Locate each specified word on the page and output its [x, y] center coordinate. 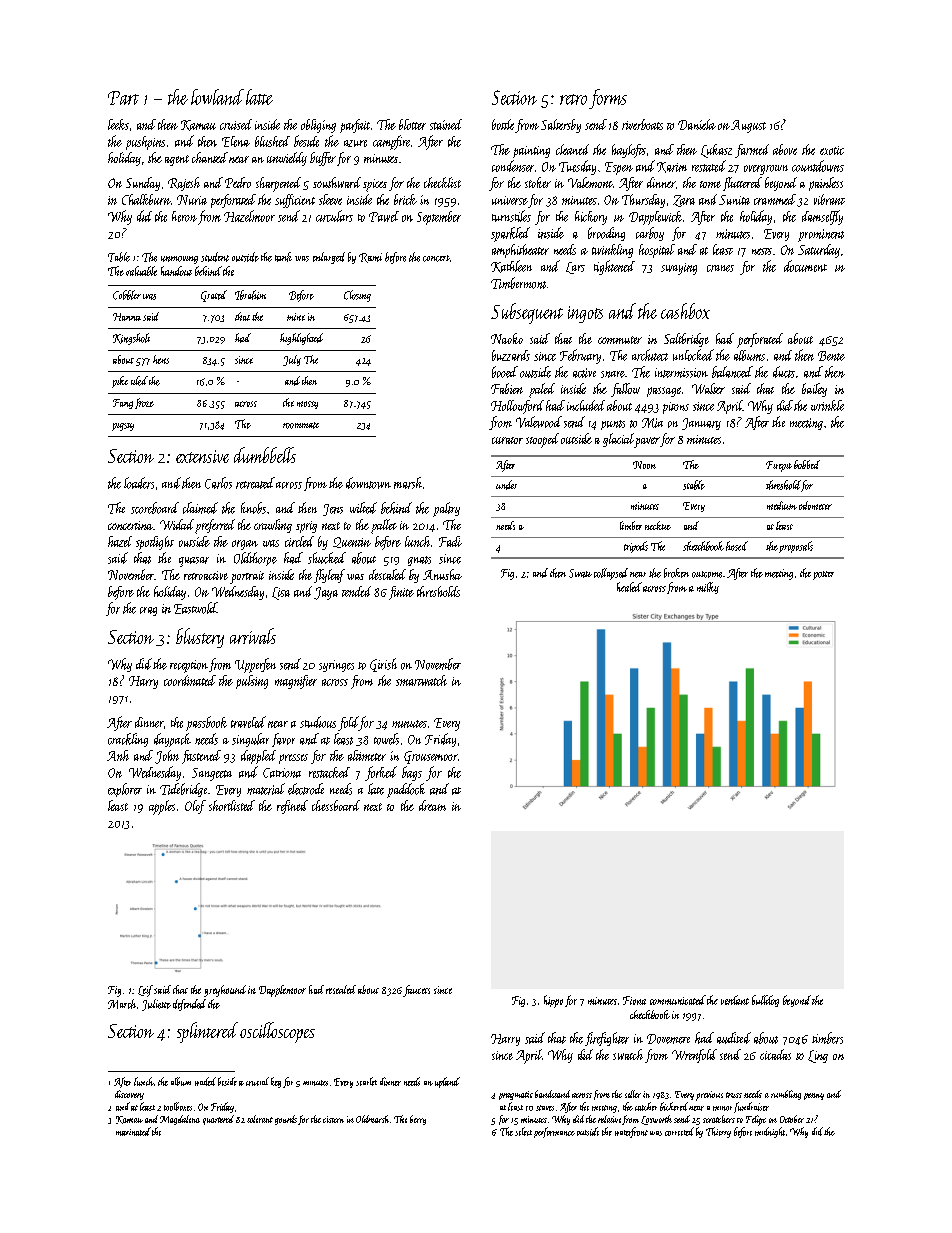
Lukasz [716, 151]
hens [161, 359]
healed [629, 587]
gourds [286, 1120]
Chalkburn [146, 199]
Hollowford [517, 407]
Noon [644, 465]
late [376, 789]
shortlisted [232, 805]
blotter [412, 124]
